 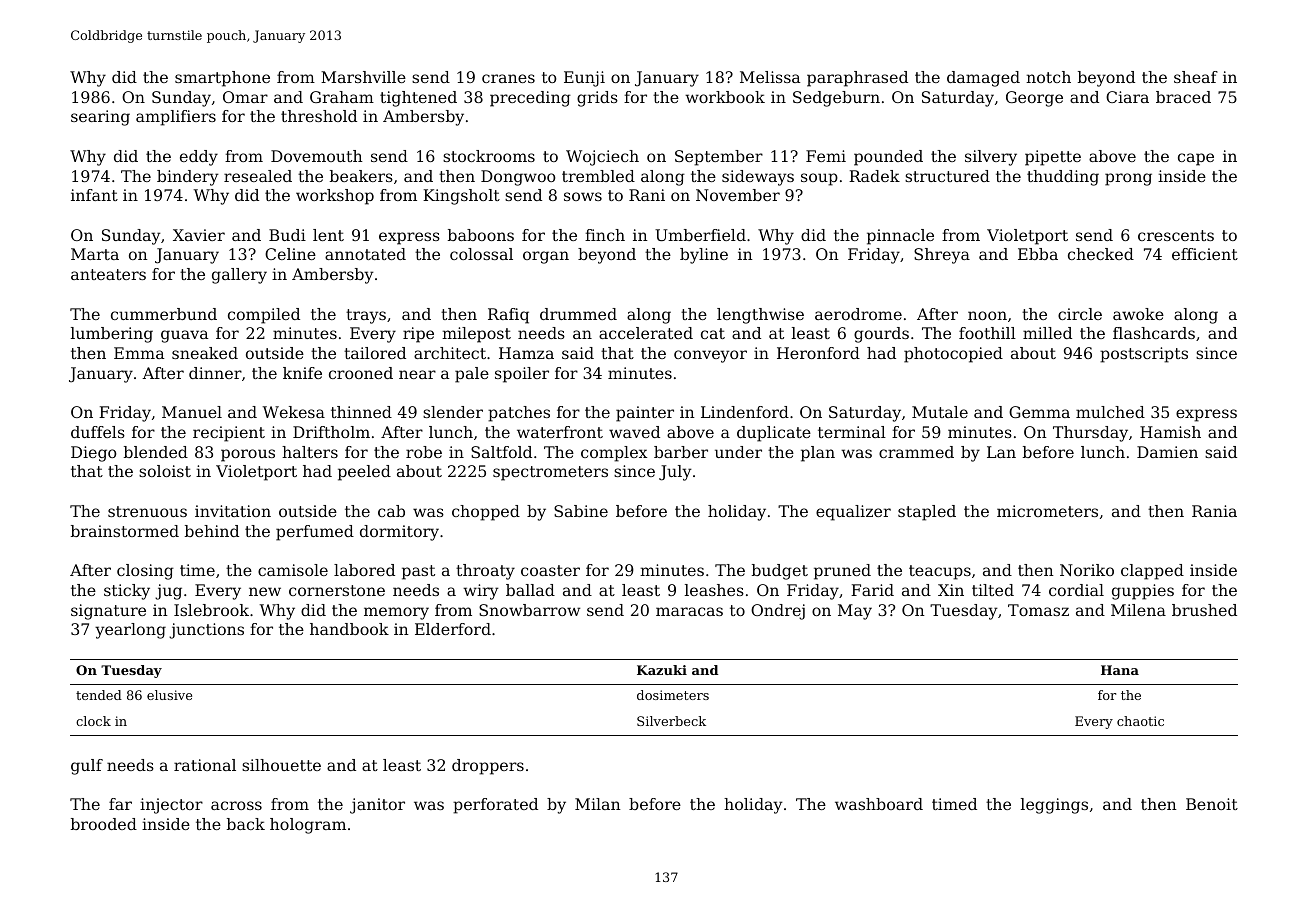 What do you see at coordinates (662, 670) in the document?
I see `Kazuki` at bounding box center [662, 670].
